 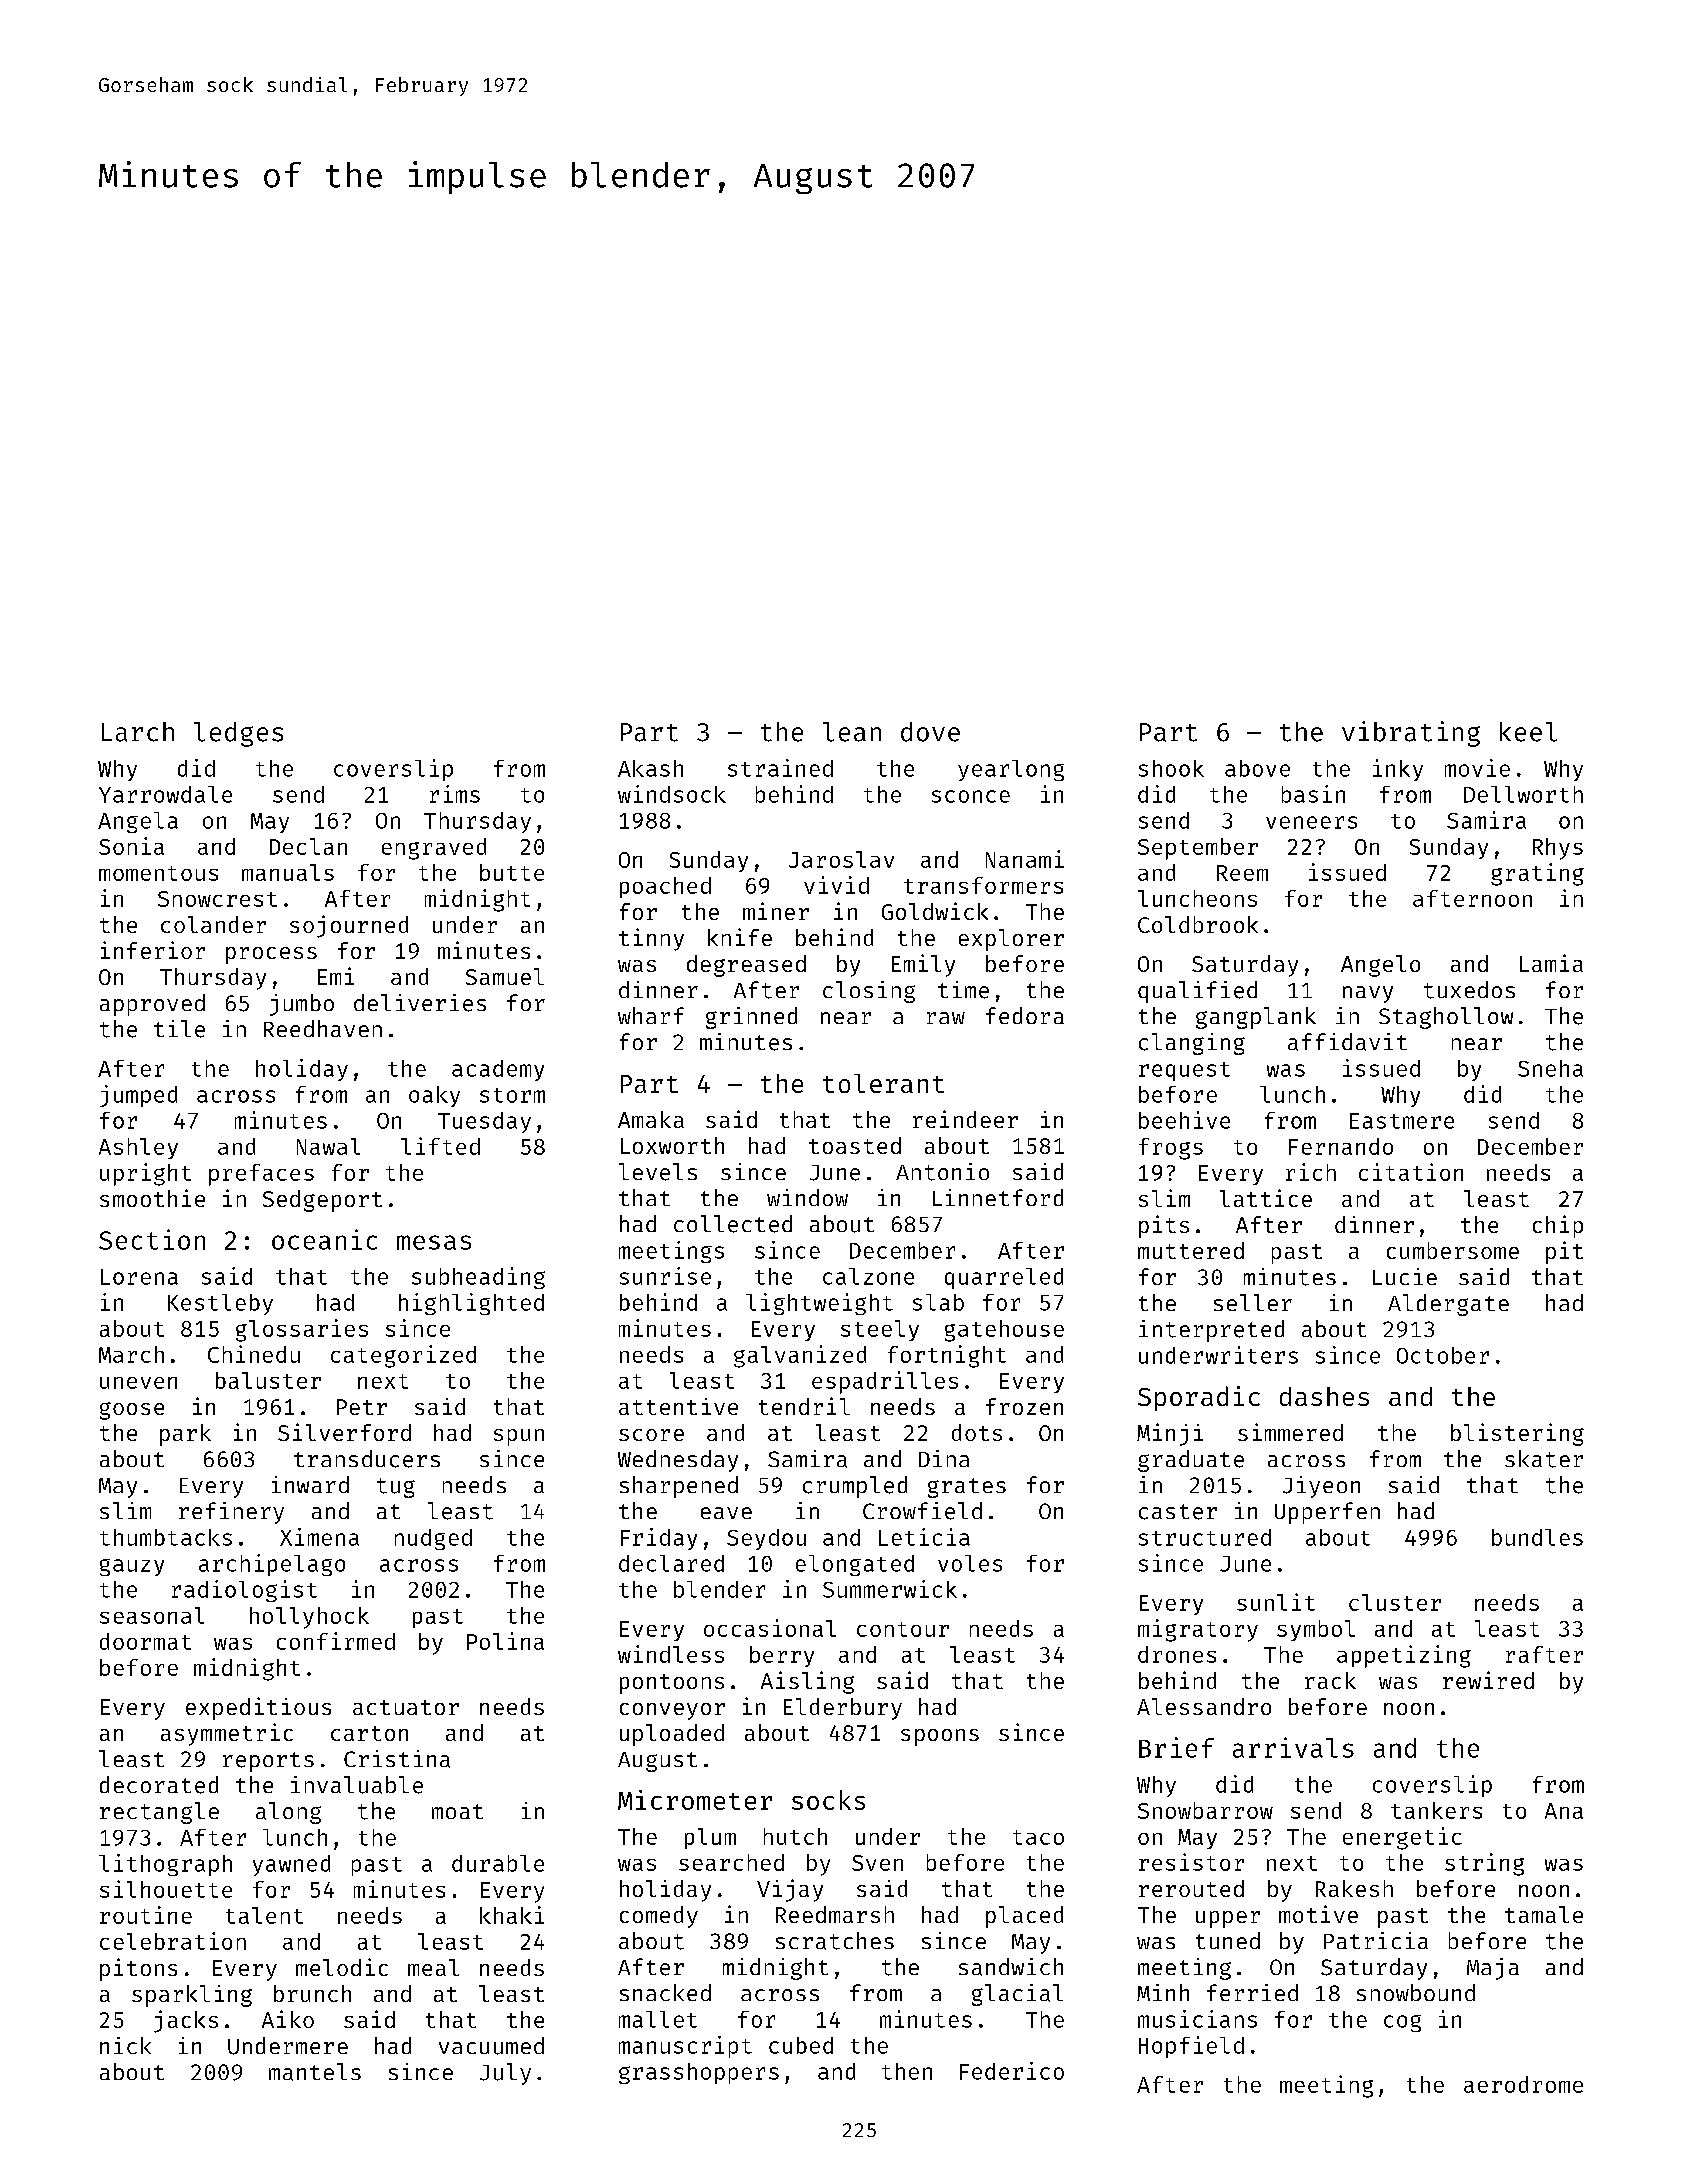 I want to click on nudged, so click(x=433, y=1539).
